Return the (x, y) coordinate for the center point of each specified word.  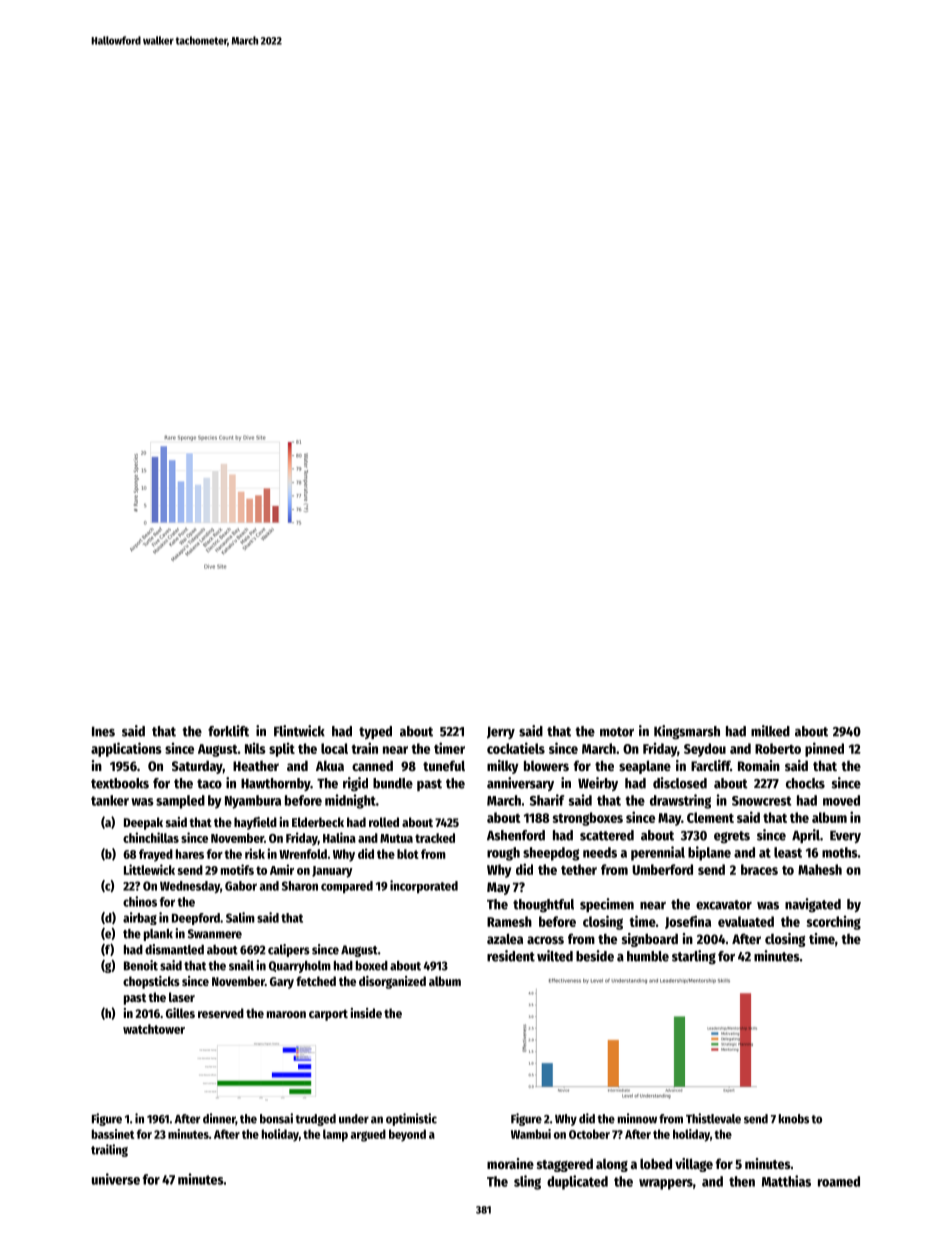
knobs (794, 1119)
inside (366, 1013)
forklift (228, 731)
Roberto (778, 748)
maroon (286, 1014)
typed (375, 732)
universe (116, 1179)
